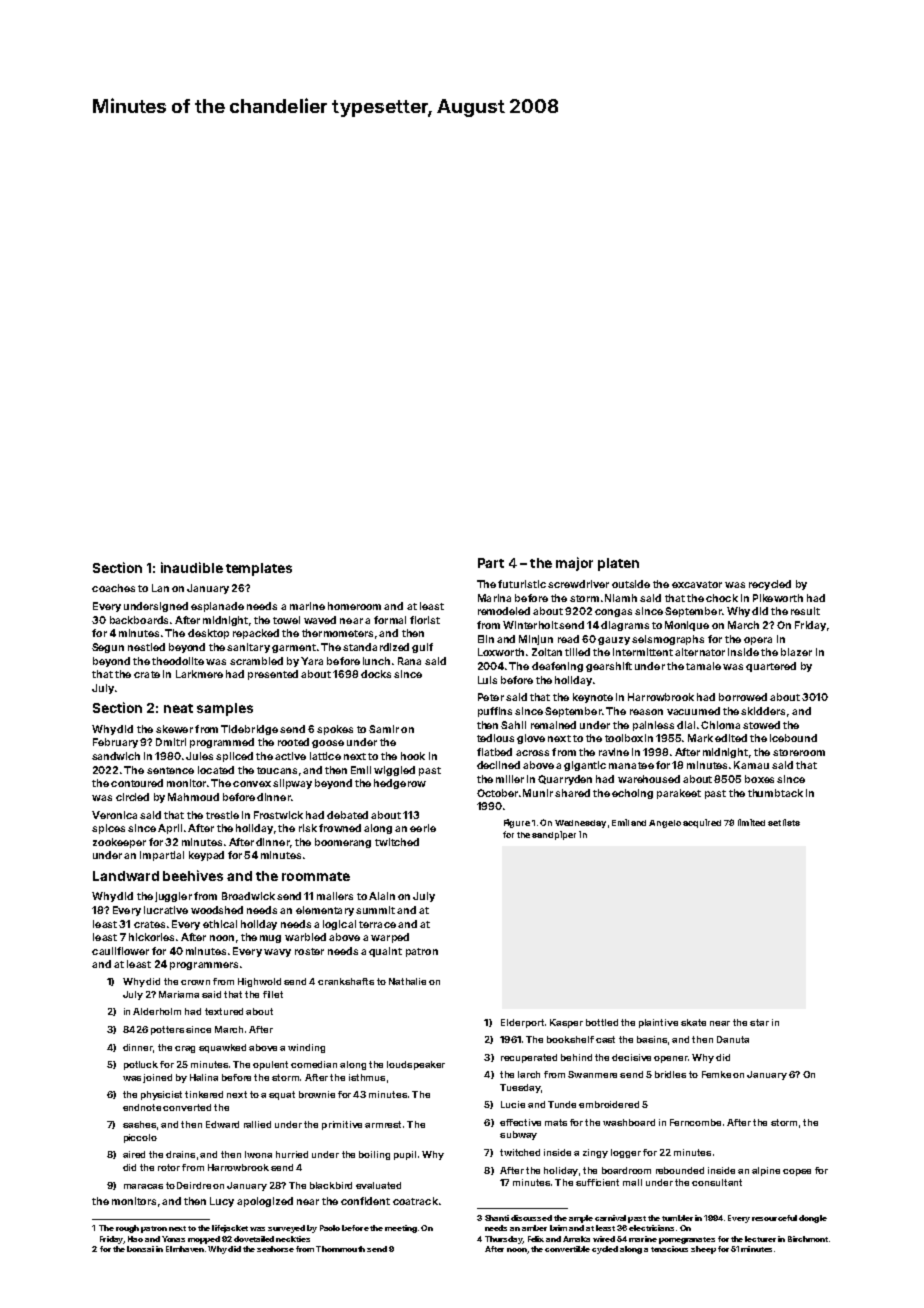 The height and width of the page is (1308, 924). What do you see at coordinates (751, 822) in the page?
I see `limited` at bounding box center [751, 822].
